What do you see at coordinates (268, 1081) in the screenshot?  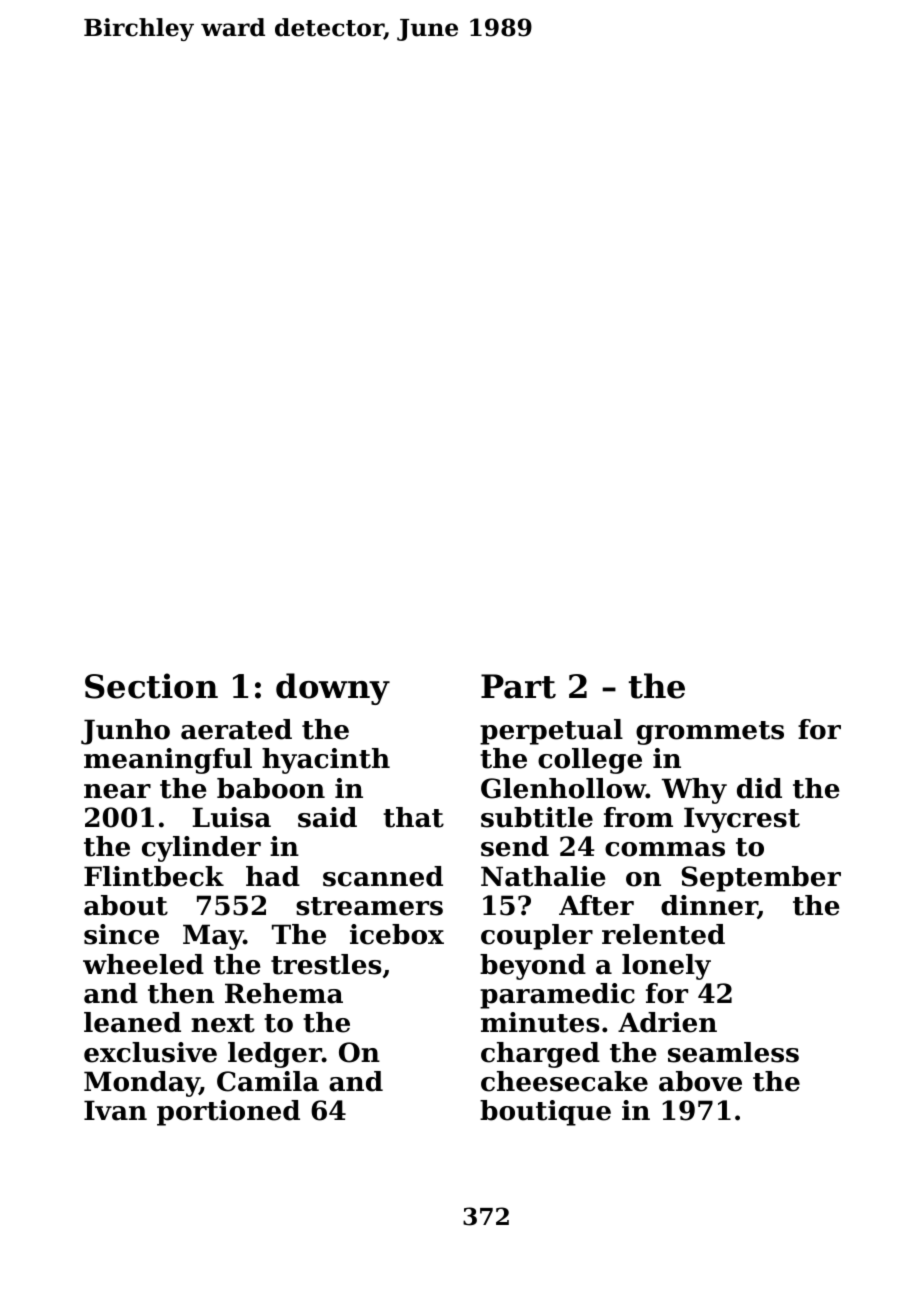 I see `Camila` at bounding box center [268, 1081].
